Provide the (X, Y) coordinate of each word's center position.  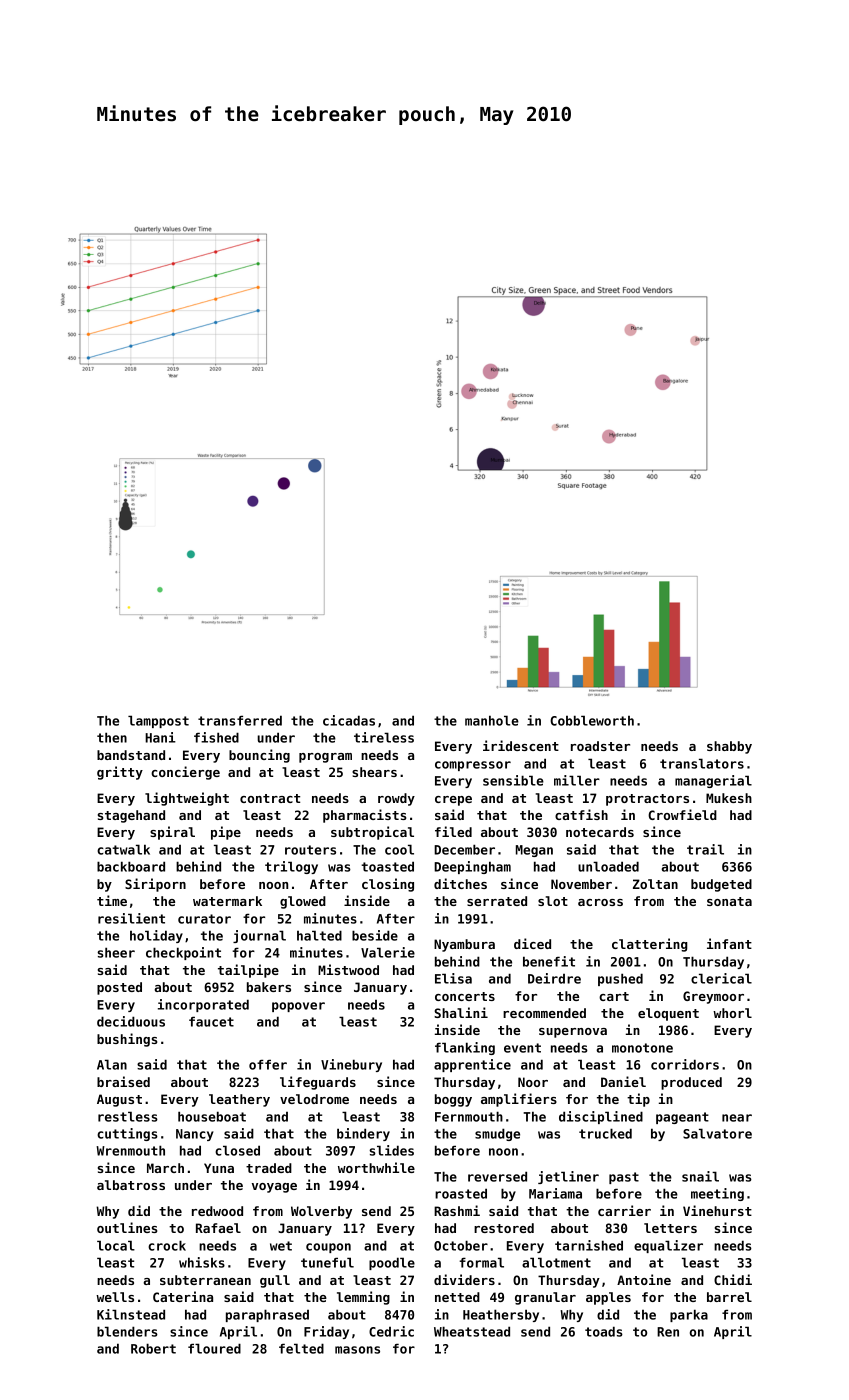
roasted (461, 1193)
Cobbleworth (592, 720)
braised (123, 1081)
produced (691, 1083)
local (116, 1245)
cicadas (349, 720)
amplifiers (519, 1100)
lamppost (158, 721)
